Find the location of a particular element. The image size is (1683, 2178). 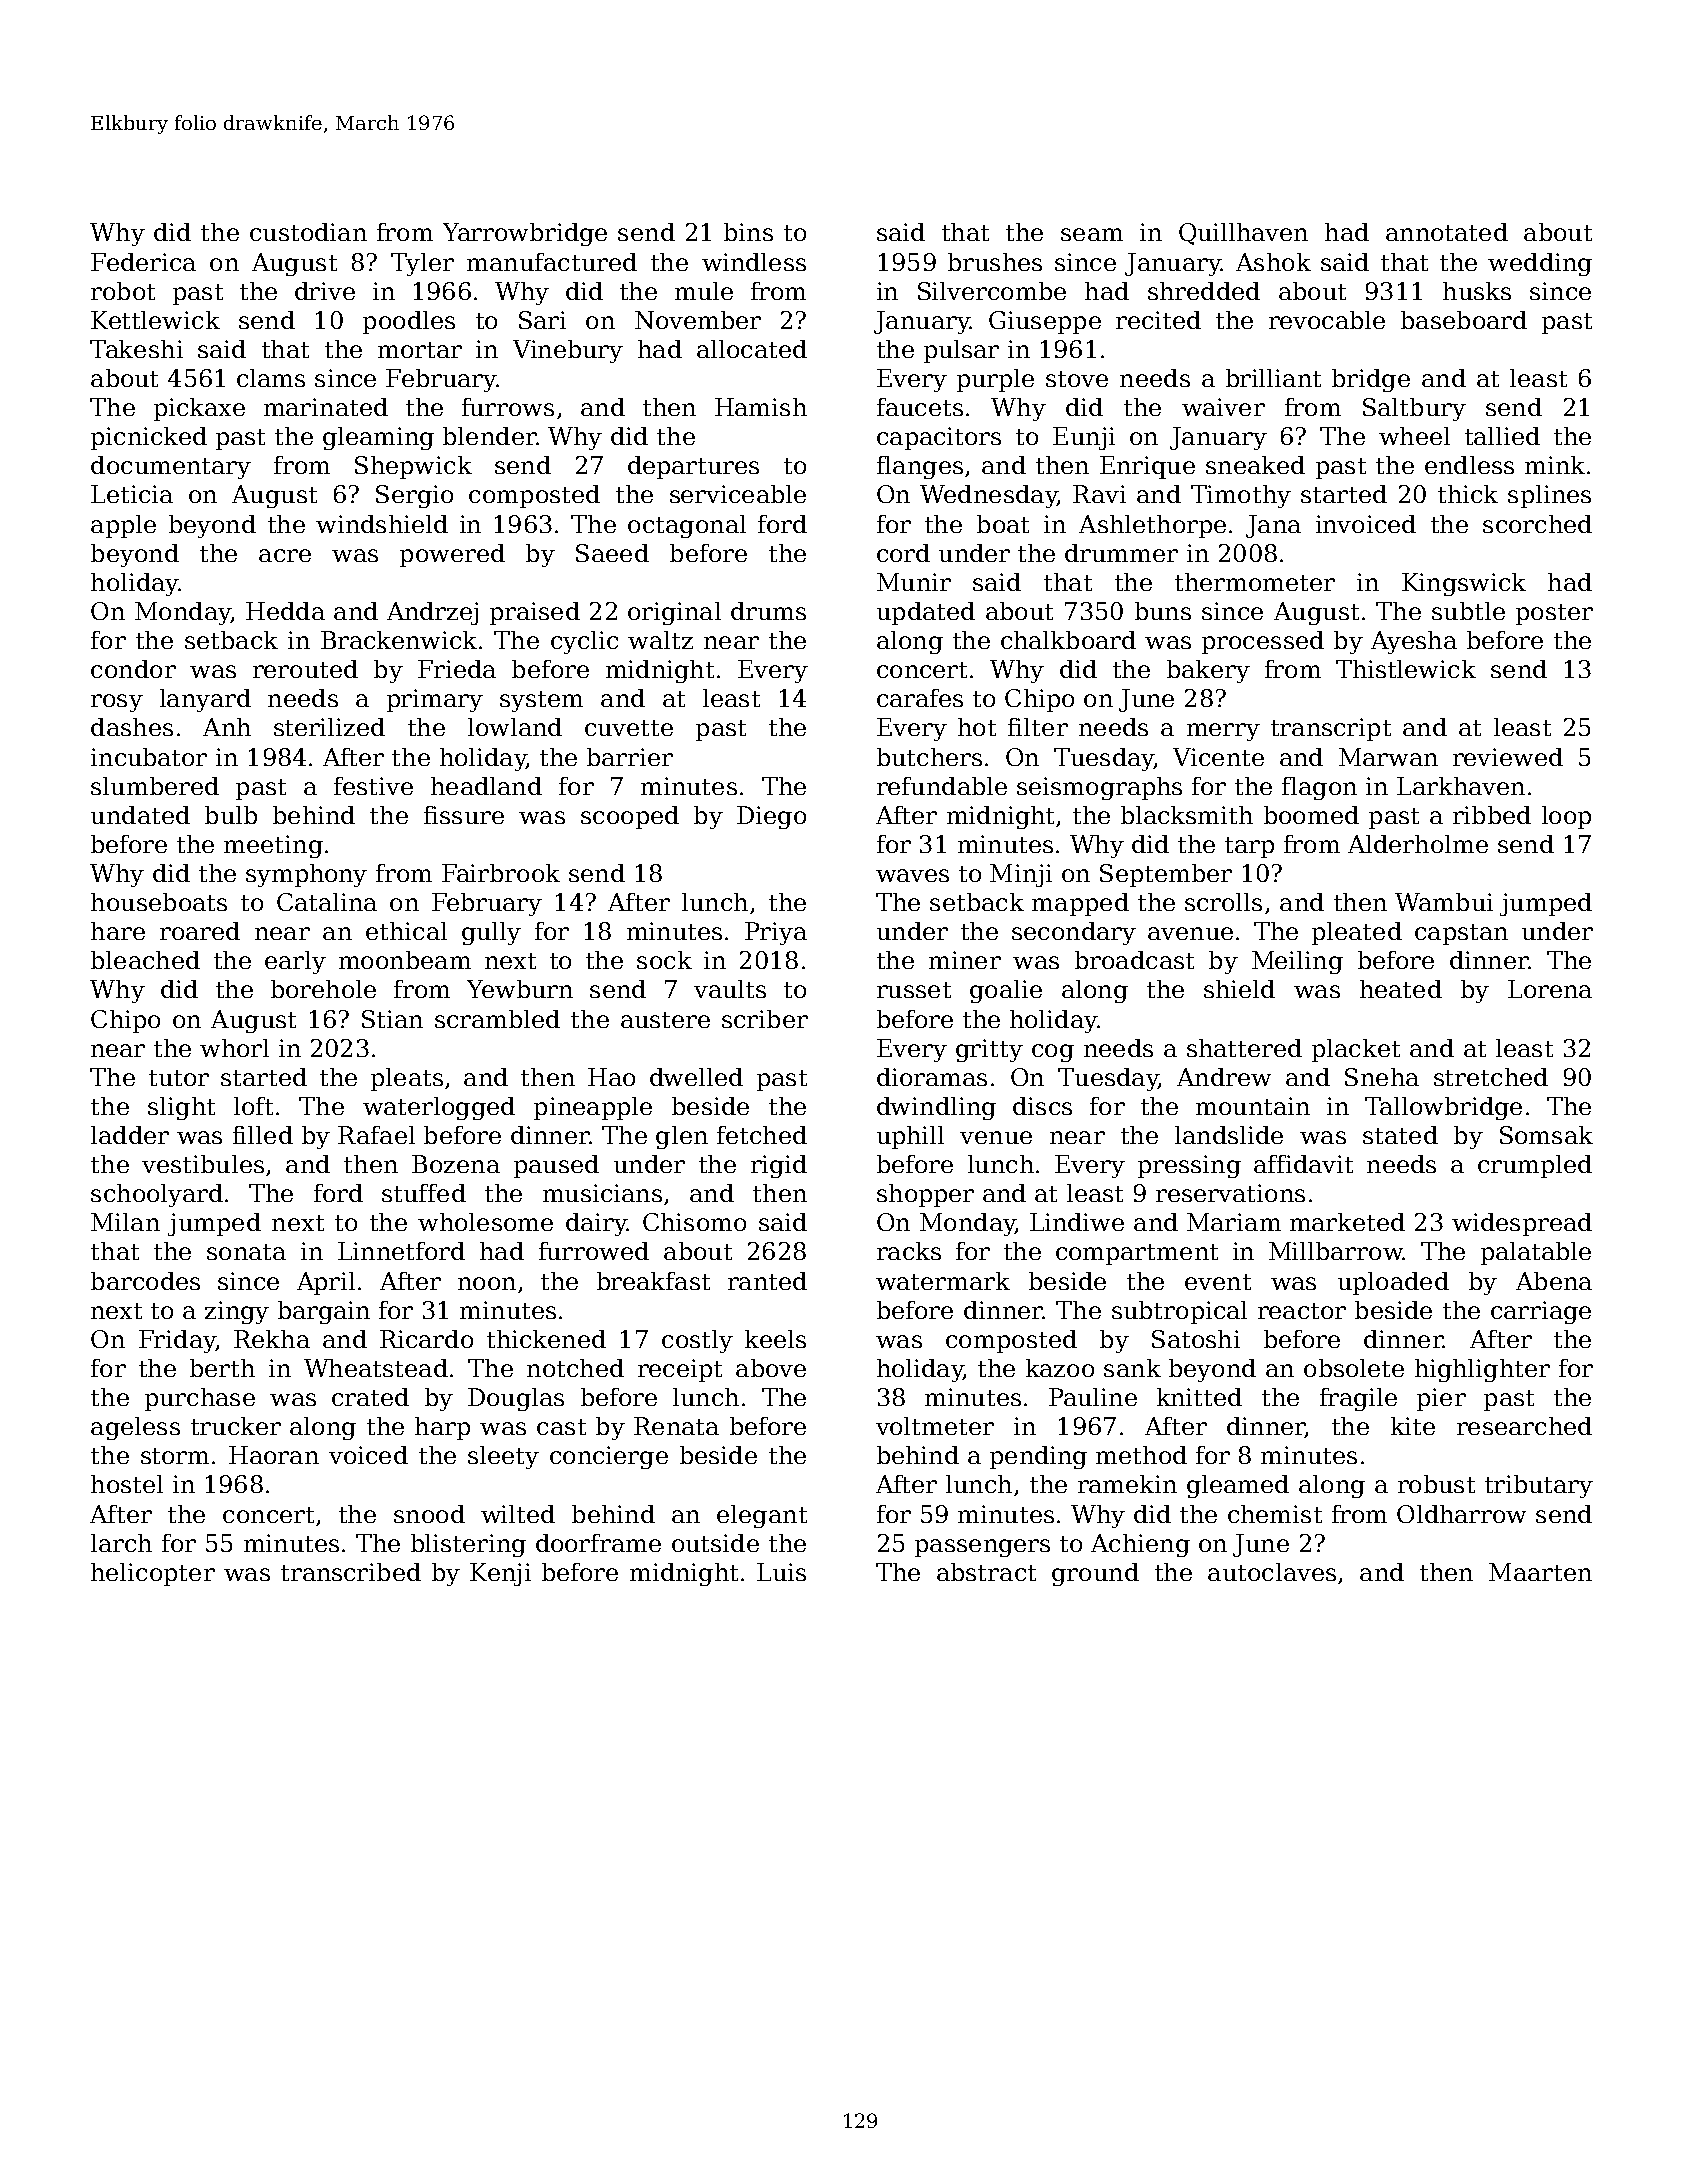

Haoran is located at coordinates (274, 1455).
